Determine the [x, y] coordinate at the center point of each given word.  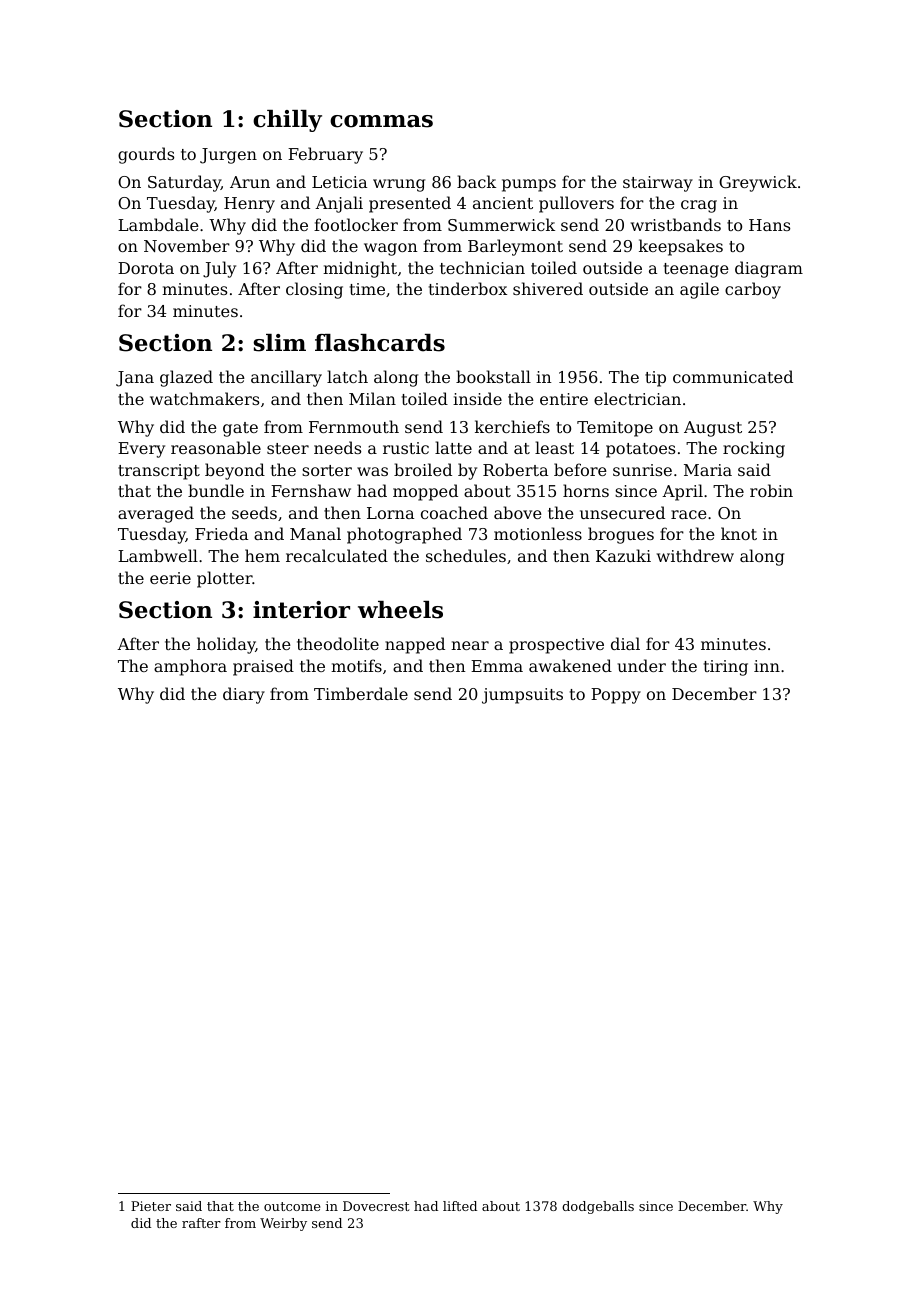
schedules [466, 555]
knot [739, 533]
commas [381, 121]
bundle [216, 490]
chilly [287, 121]
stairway [658, 184]
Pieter [151, 1206]
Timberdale [361, 693]
